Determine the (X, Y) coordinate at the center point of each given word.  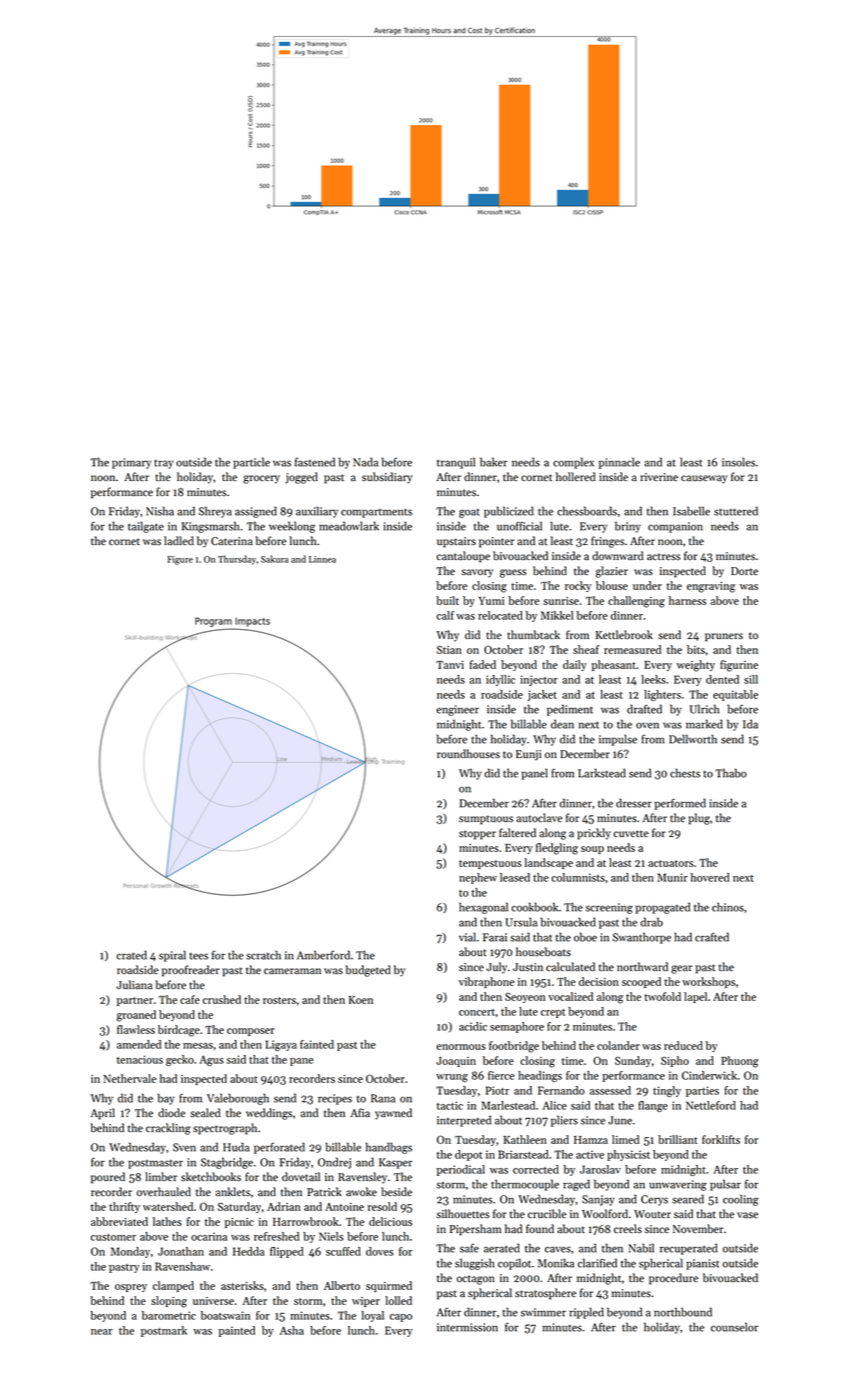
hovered (710, 877)
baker (494, 462)
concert (477, 1012)
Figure (180, 560)
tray (163, 464)
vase (747, 1215)
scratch (263, 955)
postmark (164, 1331)
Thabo (731, 773)
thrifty (124, 1207)
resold (382, 1206)
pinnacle (619, 463)
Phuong (740, 1062)
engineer (457, 710)
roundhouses (468, 754)
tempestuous (490, 864)
